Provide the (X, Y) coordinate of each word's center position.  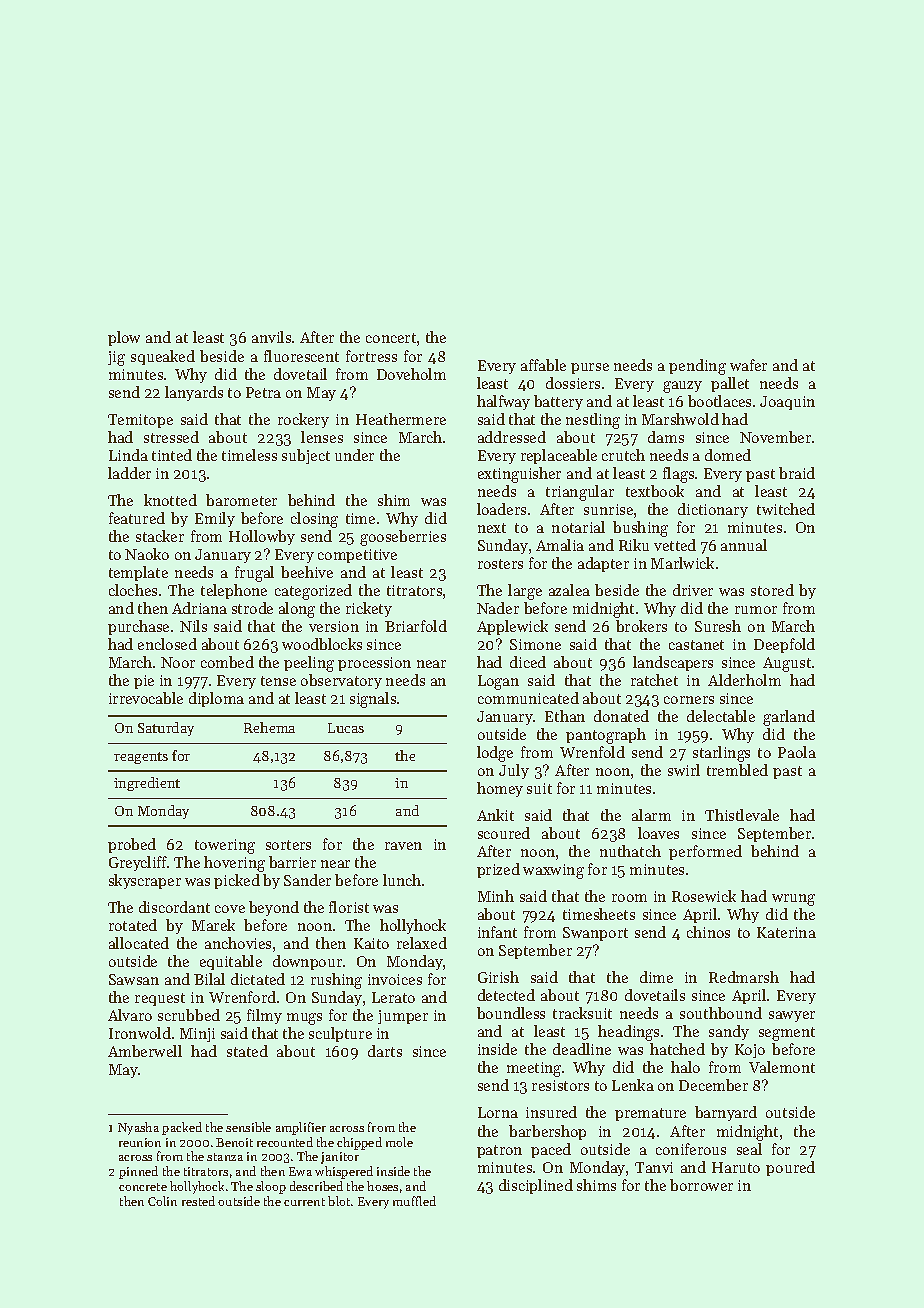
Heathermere (401, 419)
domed (728, 455)
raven (403, 846)
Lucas (346, 728)
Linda (128, 455)
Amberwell (145, 1051)
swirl (684, 770)
